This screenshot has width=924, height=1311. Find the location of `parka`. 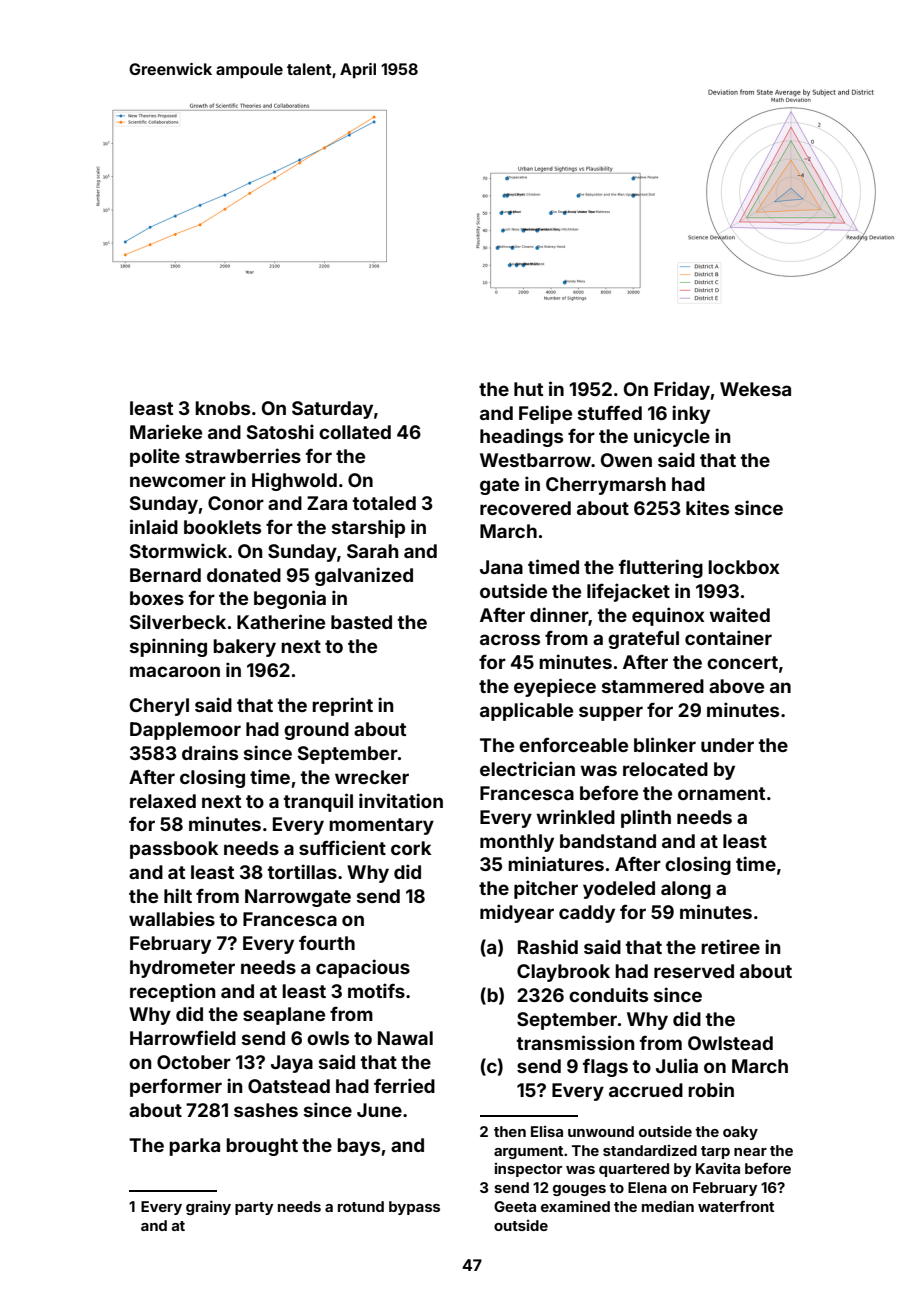

parka is located at coordinates (194, 1147).
